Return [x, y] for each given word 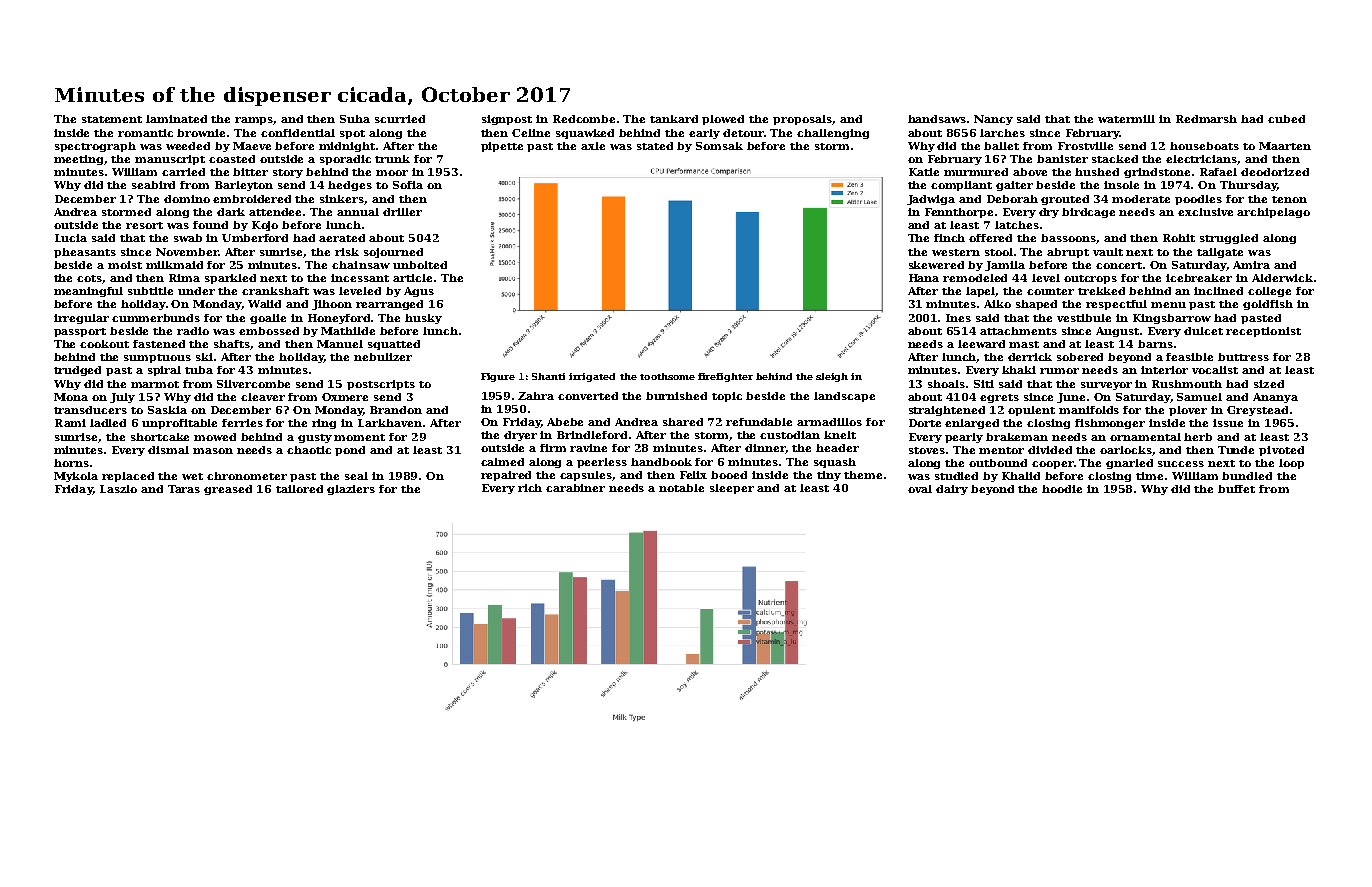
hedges [350, 186]
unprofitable [179, 424]
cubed [1286, 119]
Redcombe [584, 119]
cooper [1053, 465]
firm [553, 448]
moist [125, 265]
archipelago [1273, 213]
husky [423, 319]
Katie [924, 172]
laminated [176, 119]
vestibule [1084, 318]
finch [949, 238]
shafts [232, 345]
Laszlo [118, 489]
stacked [1115, 159]
